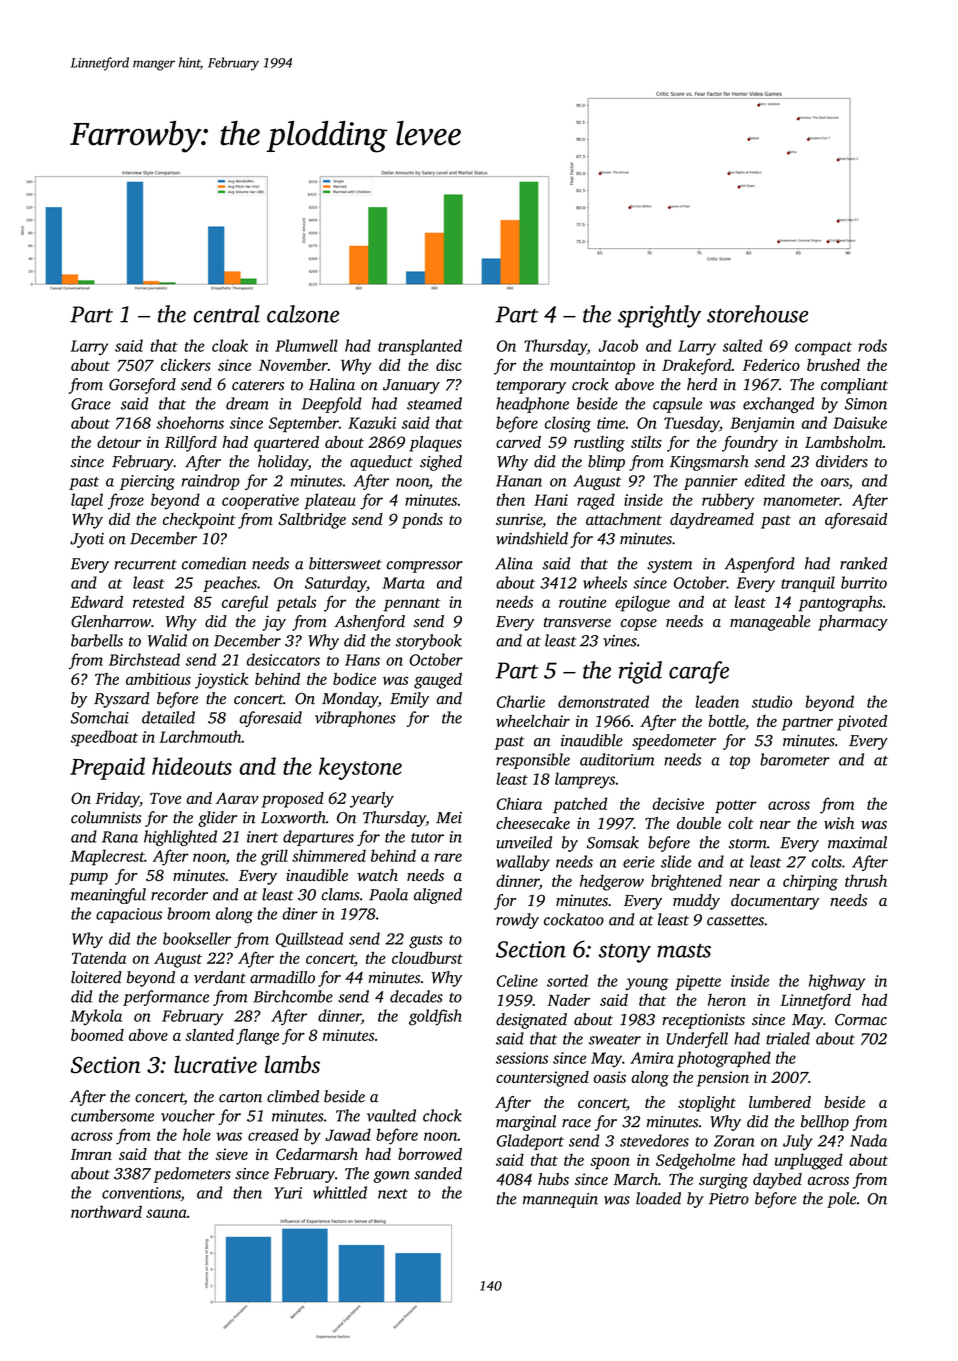  What do you see at coordinates (192, 1175) in the screenshot?
I see `pedometers` at bounding box center [192, 1175].
